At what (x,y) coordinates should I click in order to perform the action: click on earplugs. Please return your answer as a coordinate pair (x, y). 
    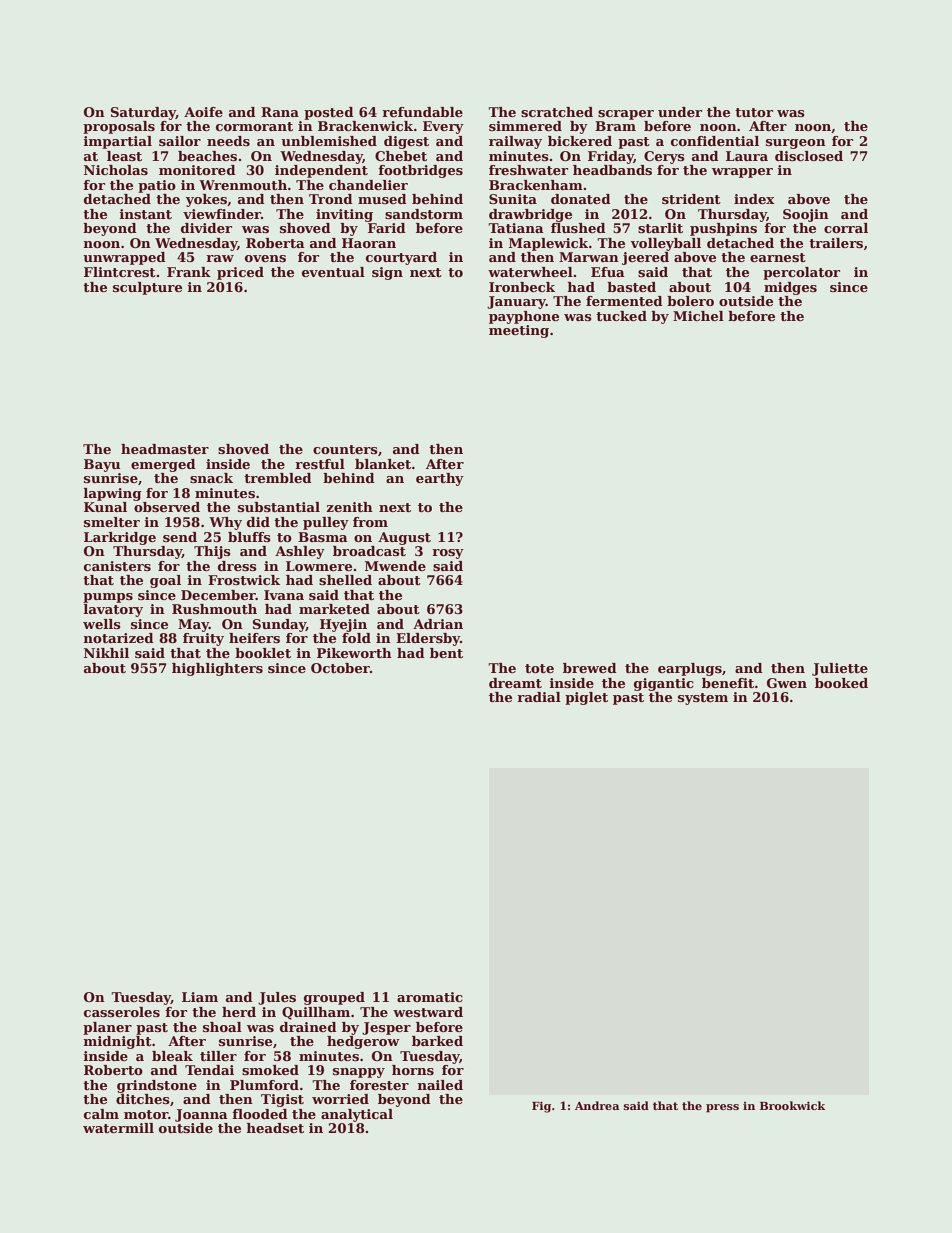
    Looking at the image, I should click on (690, 669).
